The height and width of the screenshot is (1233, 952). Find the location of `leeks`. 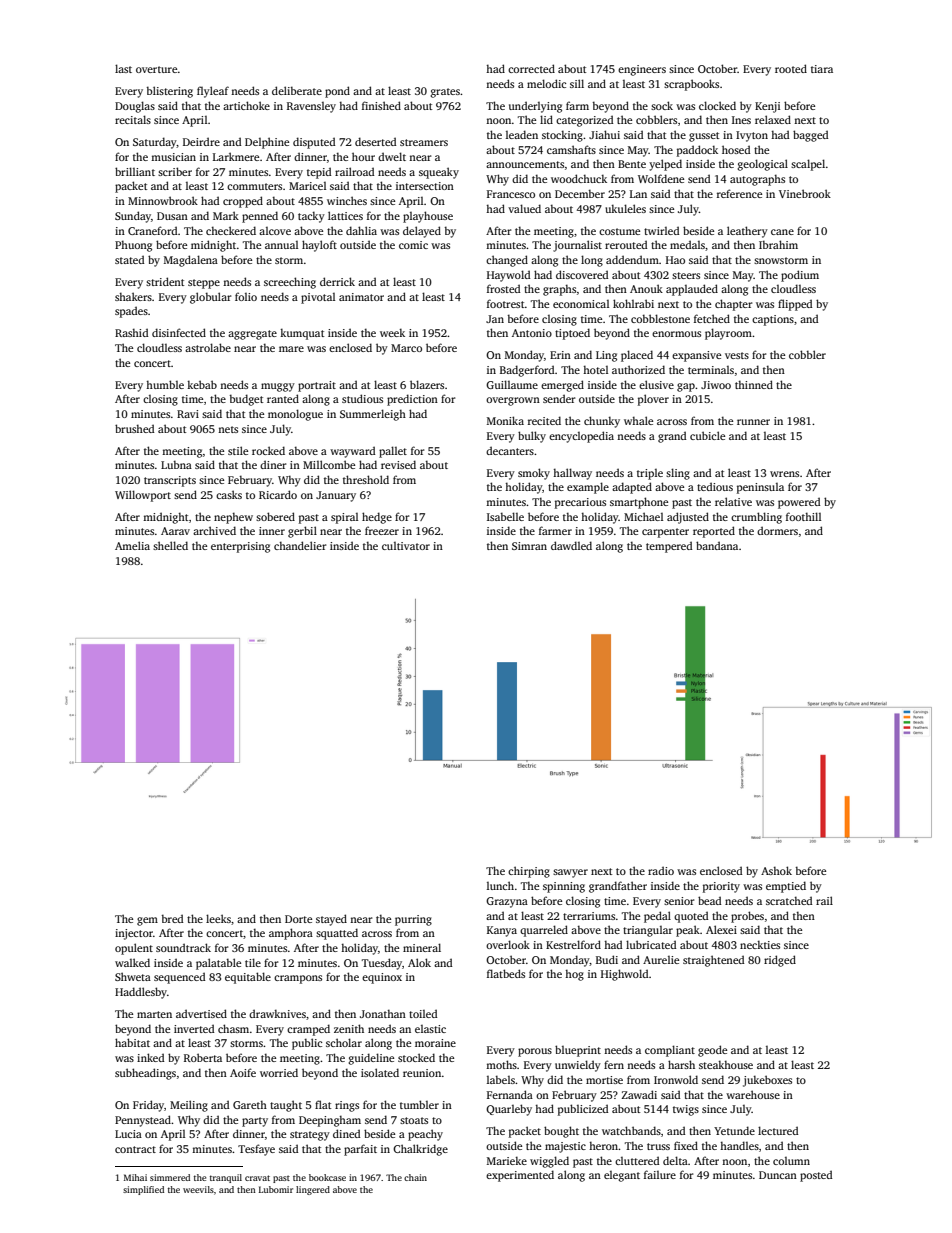

leeks is located at coordinates (218, 918).
